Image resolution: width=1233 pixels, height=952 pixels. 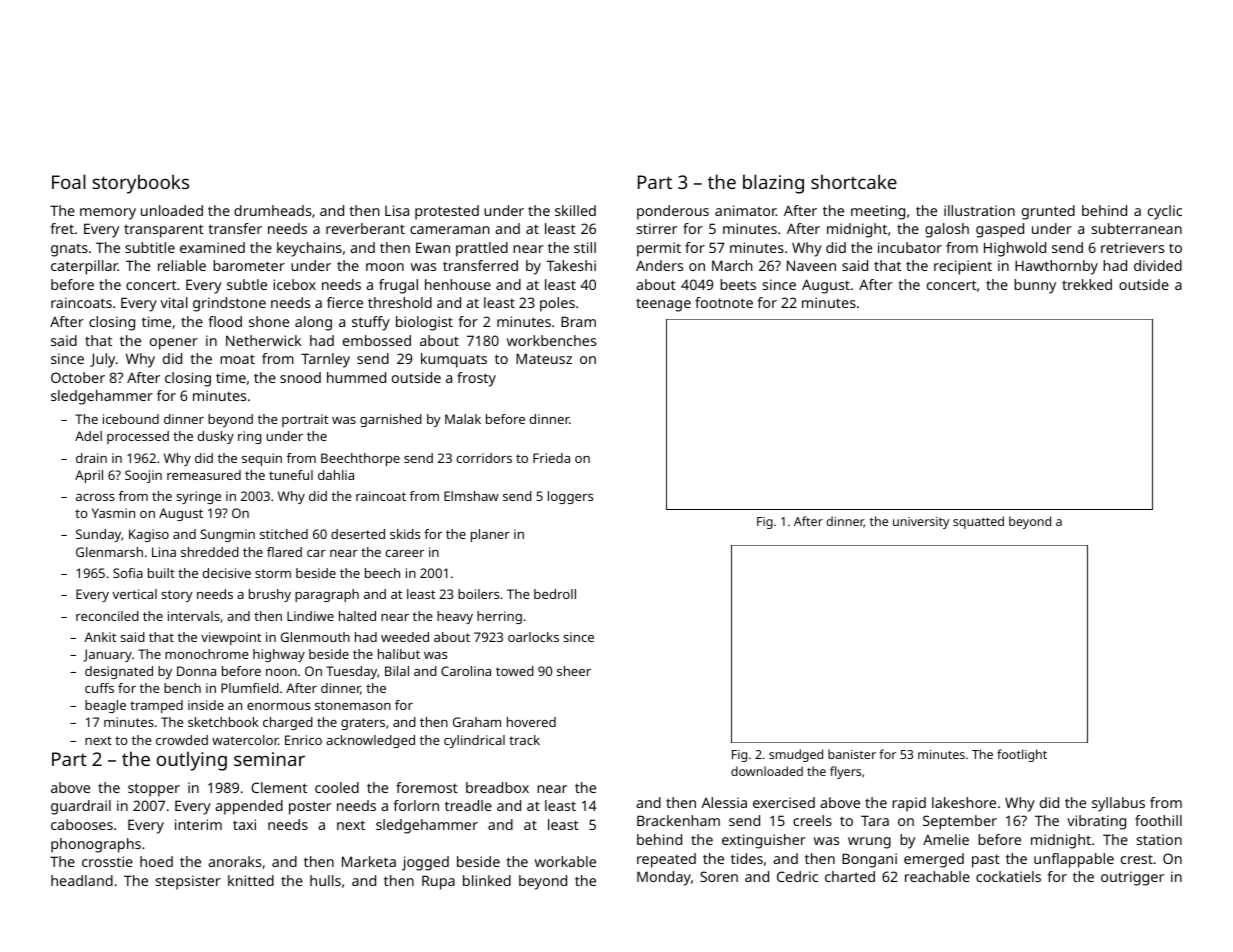 What do you see at coordinates (570, 497) in the screenshot?
I see `loggers` at bounding box center [570, 497].
